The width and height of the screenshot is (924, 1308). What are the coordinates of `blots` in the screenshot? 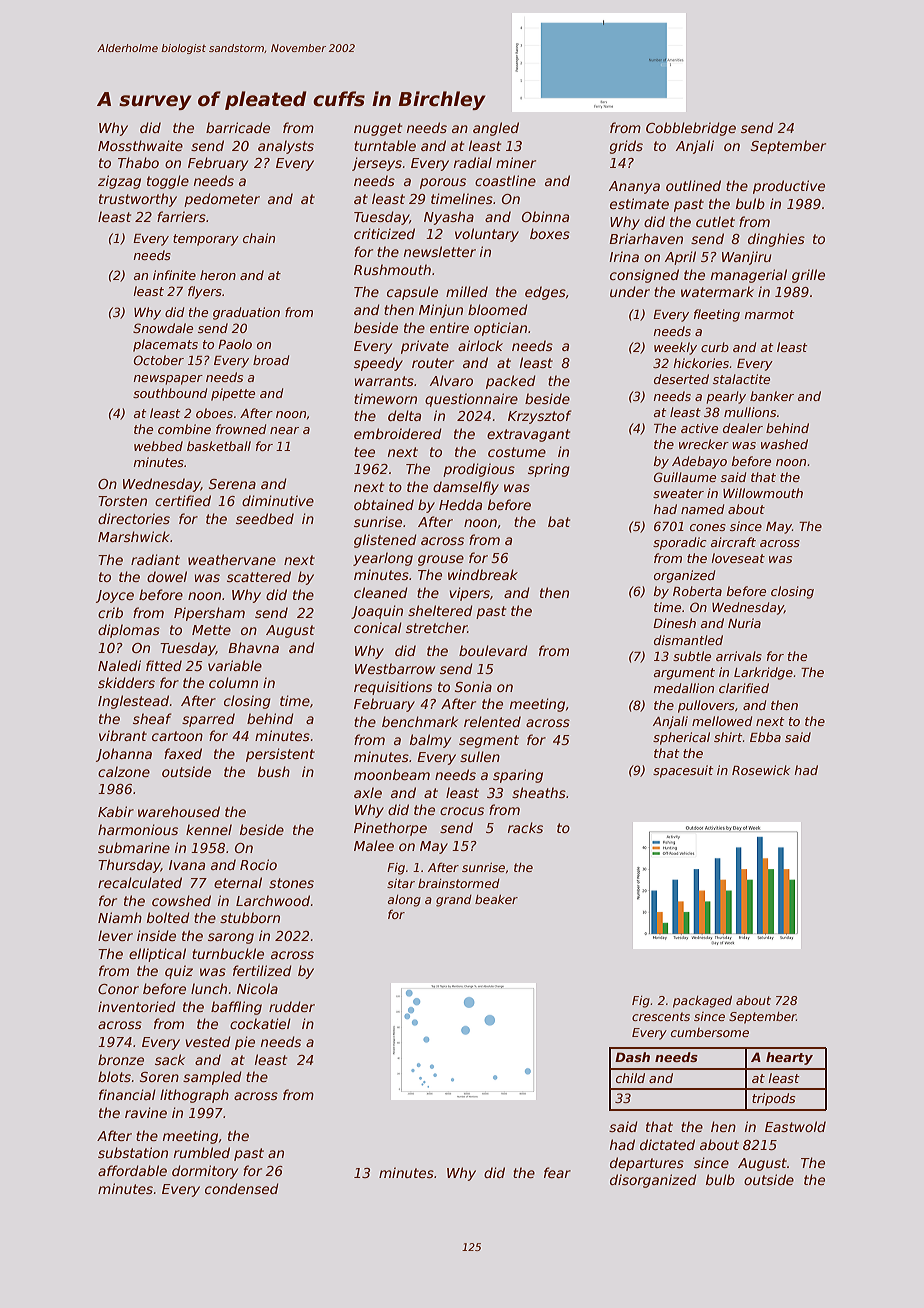 It's located at (114, 1076).
